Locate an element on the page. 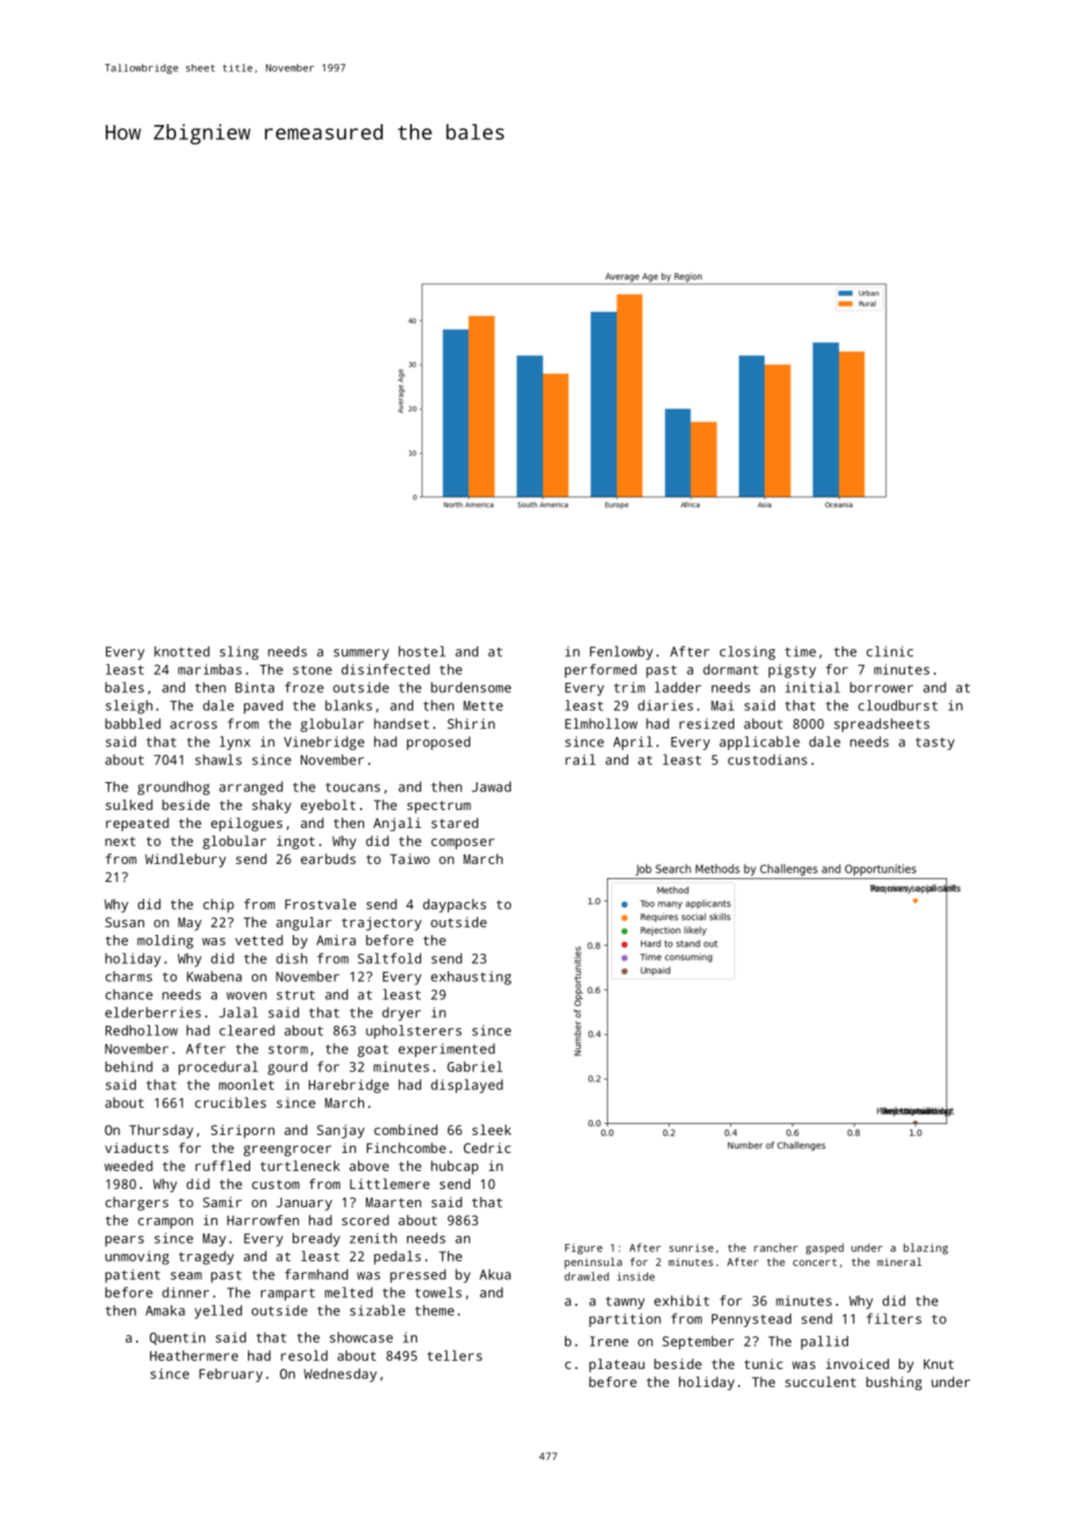  tasty is located at coordinates (935, 743).
